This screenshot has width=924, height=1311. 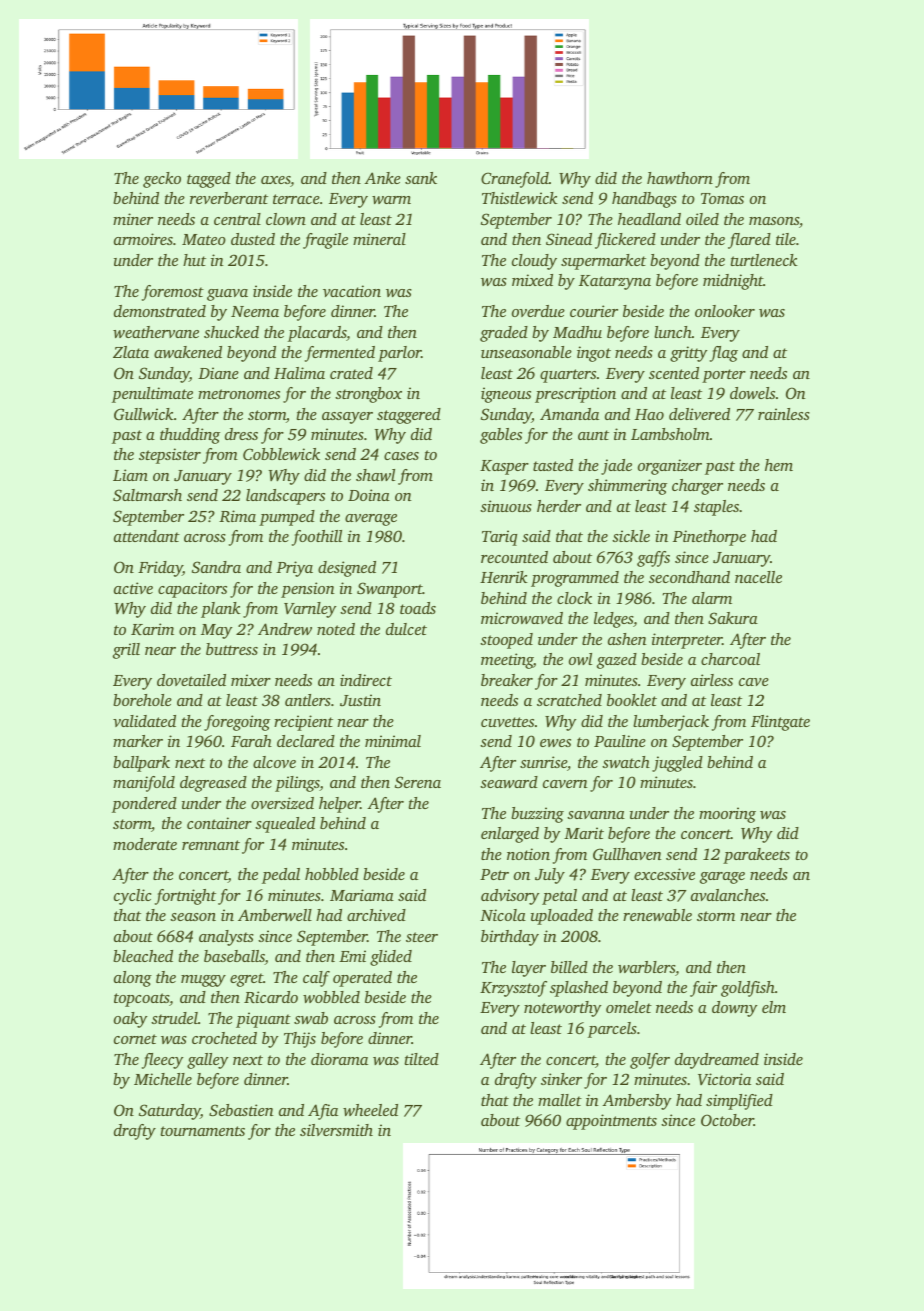 What do you see at coordinates (144, 805) in the screenshot?
I see `pondered` at bounding box center [144, 805].
